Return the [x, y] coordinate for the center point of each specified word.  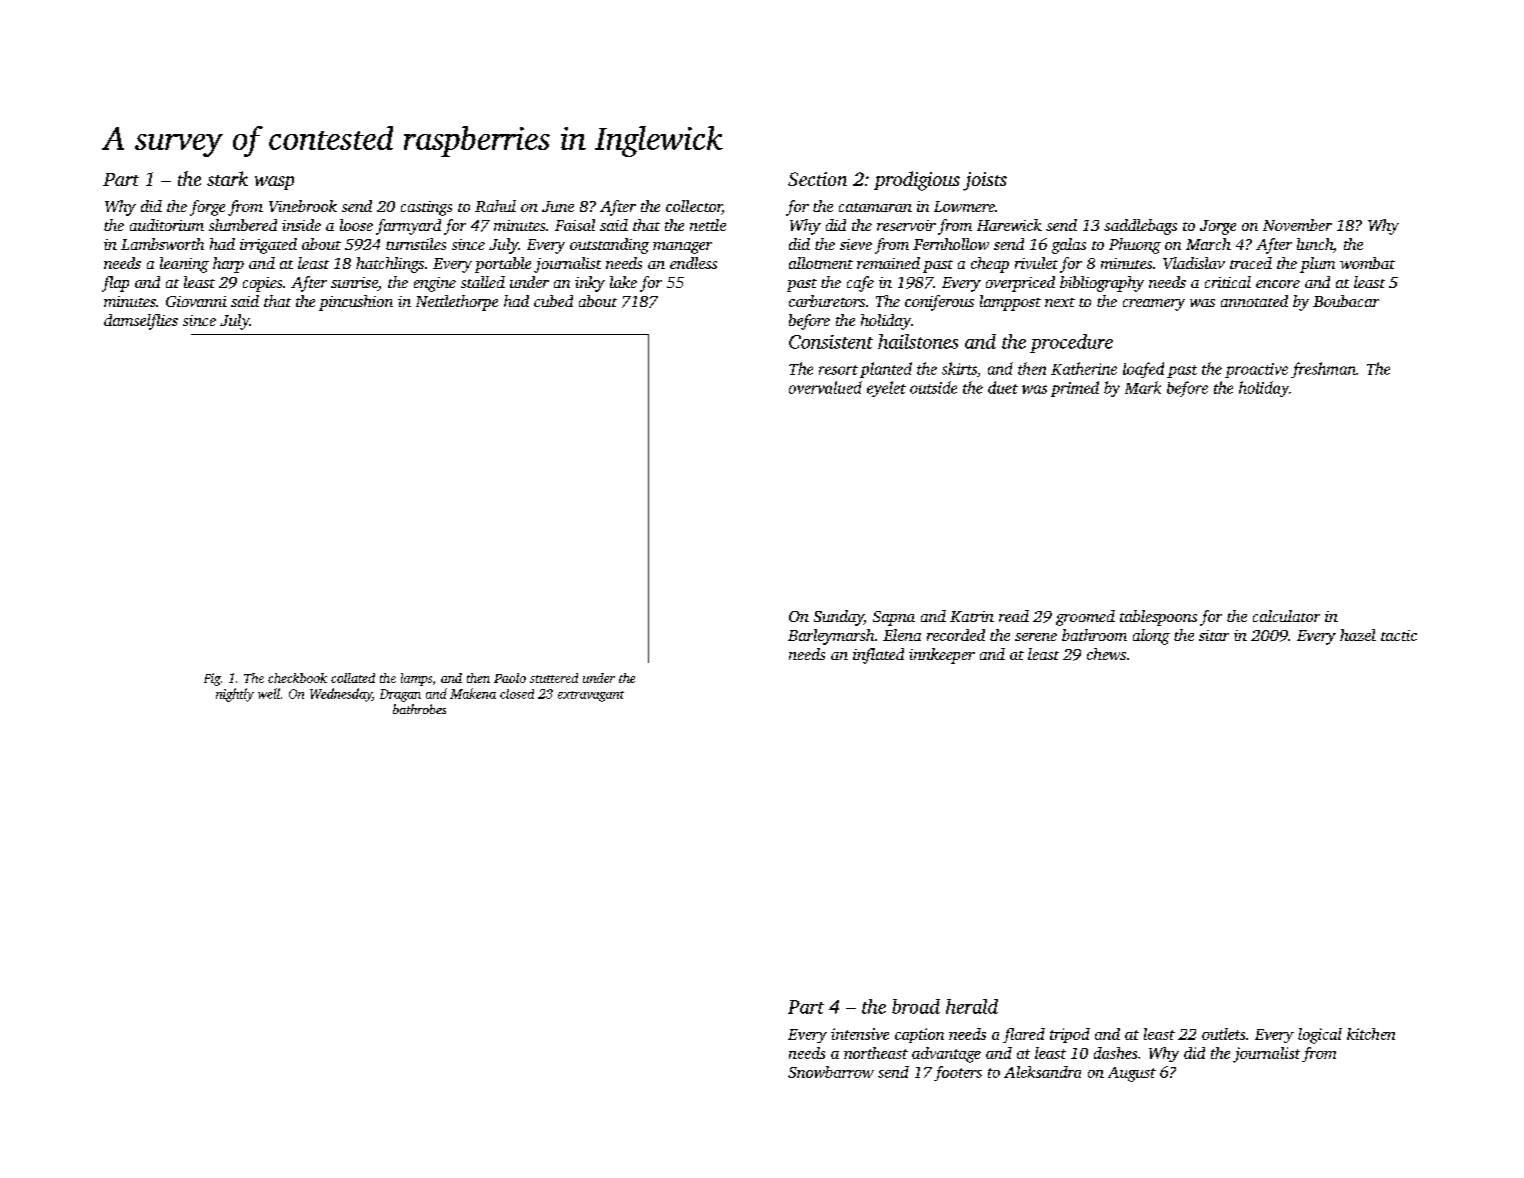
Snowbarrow [831, 1072]
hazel [1358, 635]
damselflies [141, 322]
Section [817, 179]
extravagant [591, 696]
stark [227, 178]
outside [933, 387]
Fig [212, 679]
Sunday [839, 618]
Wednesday [341, 695]
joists [985, 181]
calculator [1286, 616]
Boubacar [1346, 301]
